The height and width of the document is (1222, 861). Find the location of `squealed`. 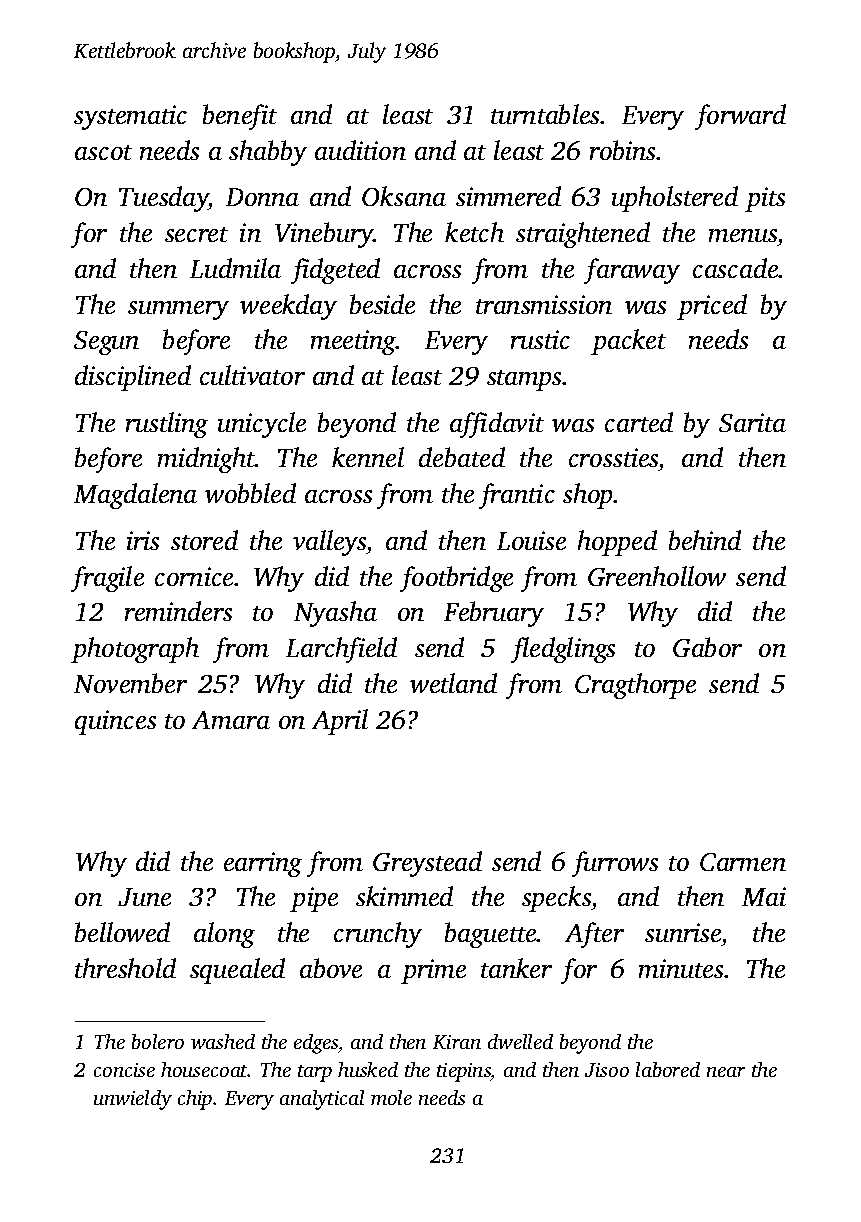

squealed is located at coordinates (237, 971).
